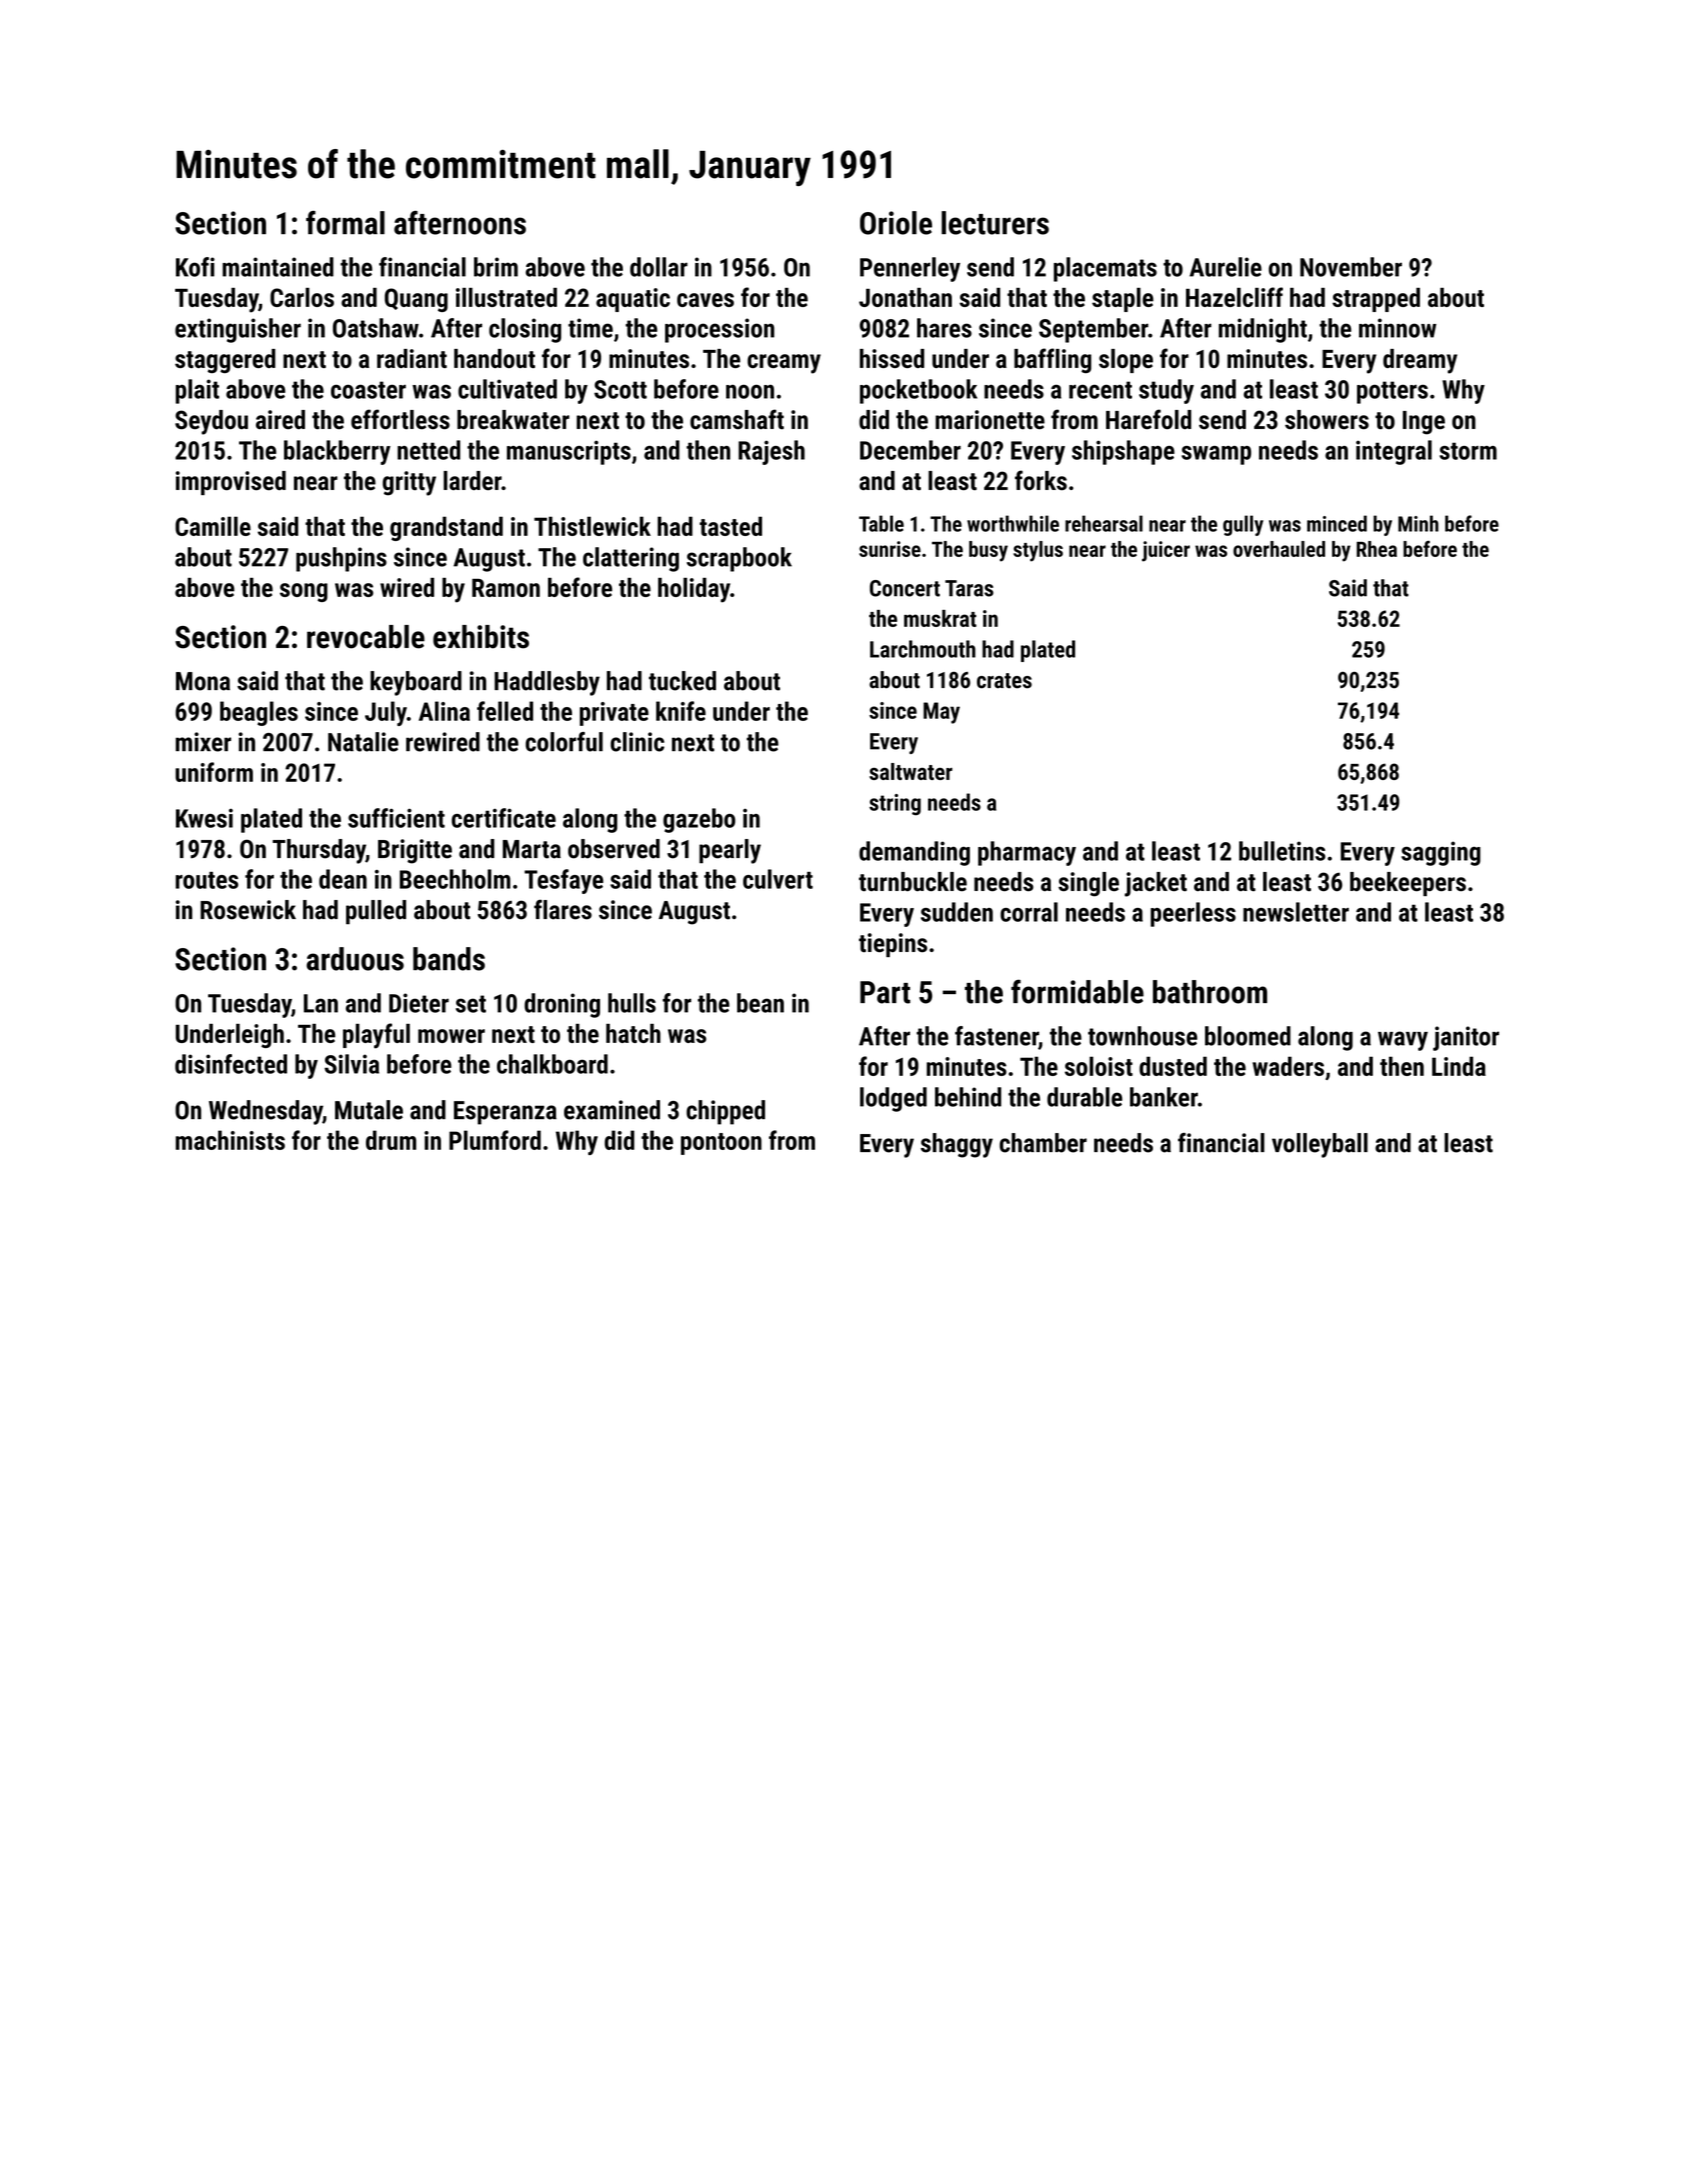 The height and width of the screenshot is (2178, 1683). Describe the element at coordinates (637, 742) in the screenshot. I see `clinic` at that location.
